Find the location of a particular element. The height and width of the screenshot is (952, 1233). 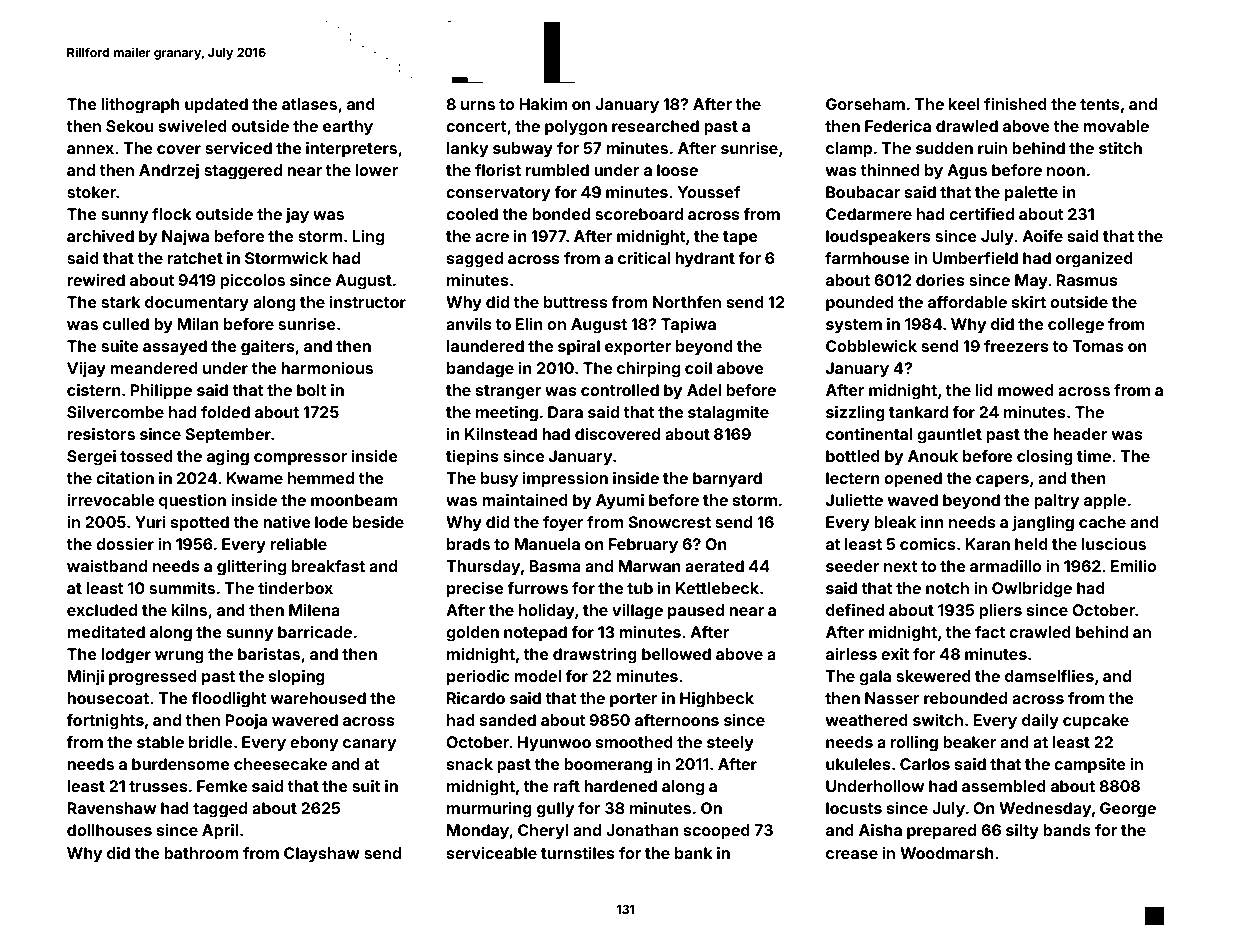

Hakim is located at coordinates (543, 104).
